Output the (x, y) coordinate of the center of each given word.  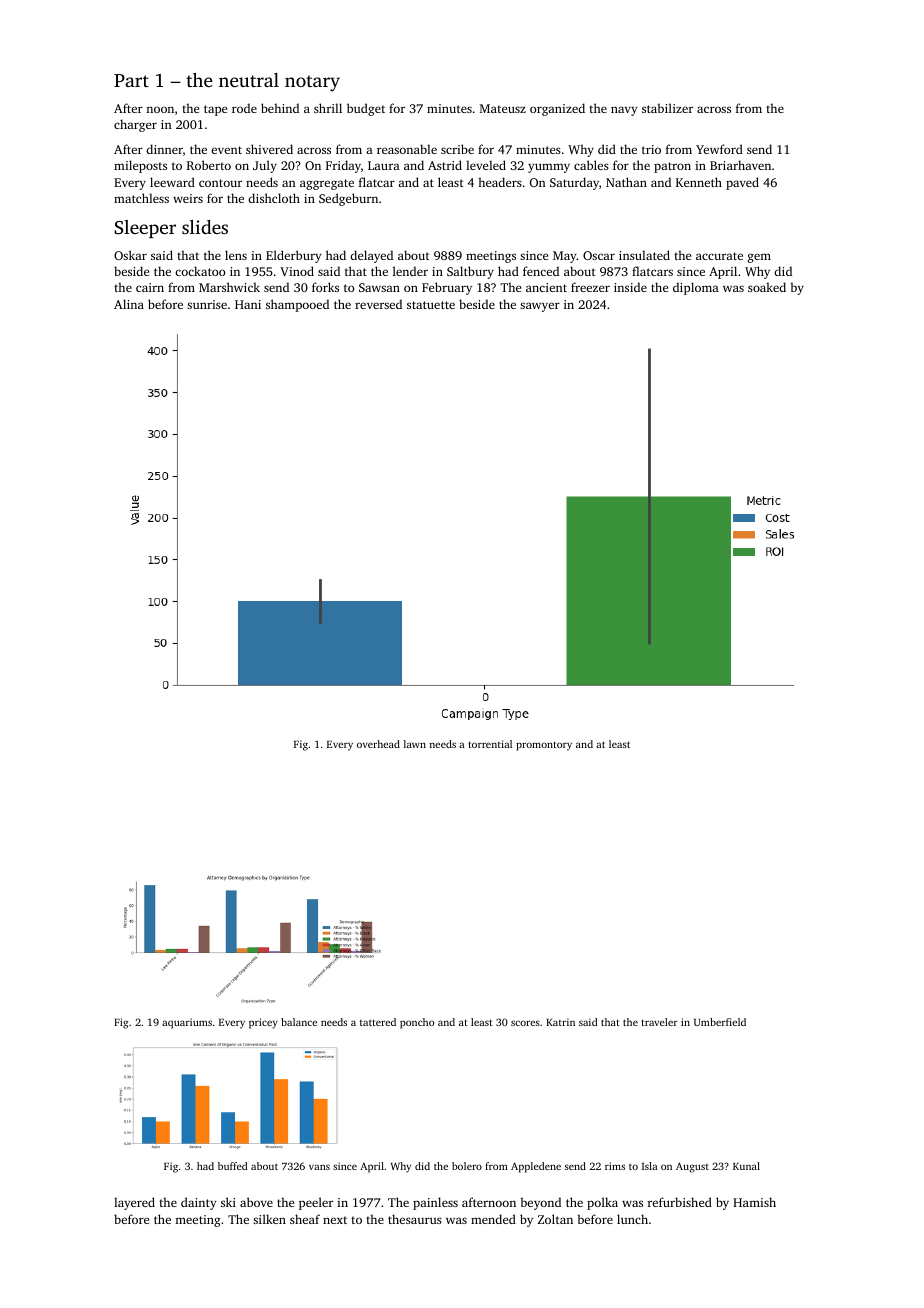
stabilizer (667, 108)
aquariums (187, 1023)
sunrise (207, 304)
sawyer (540, 307)
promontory (544, 746)
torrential (490, 744)
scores (525, 1023)
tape (215, 110)
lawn (415, 744)
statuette (431, 305)
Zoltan (555, 1219)
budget (366, 109)
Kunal (746, 1166)
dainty (198, 1203)
